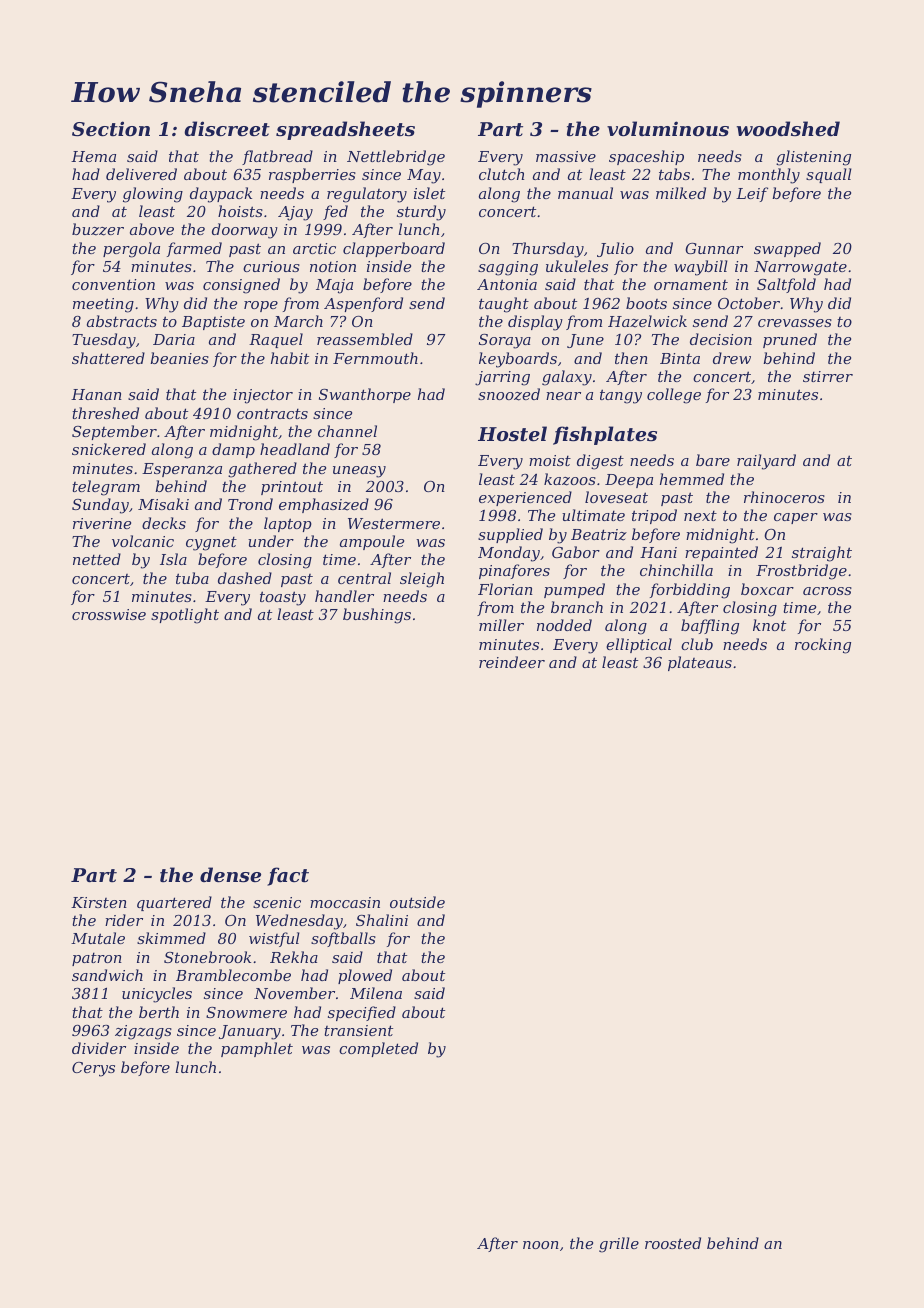 The height and width of the screenshot is (1308, 924). I want to click on toasty, so click(283, 598).
